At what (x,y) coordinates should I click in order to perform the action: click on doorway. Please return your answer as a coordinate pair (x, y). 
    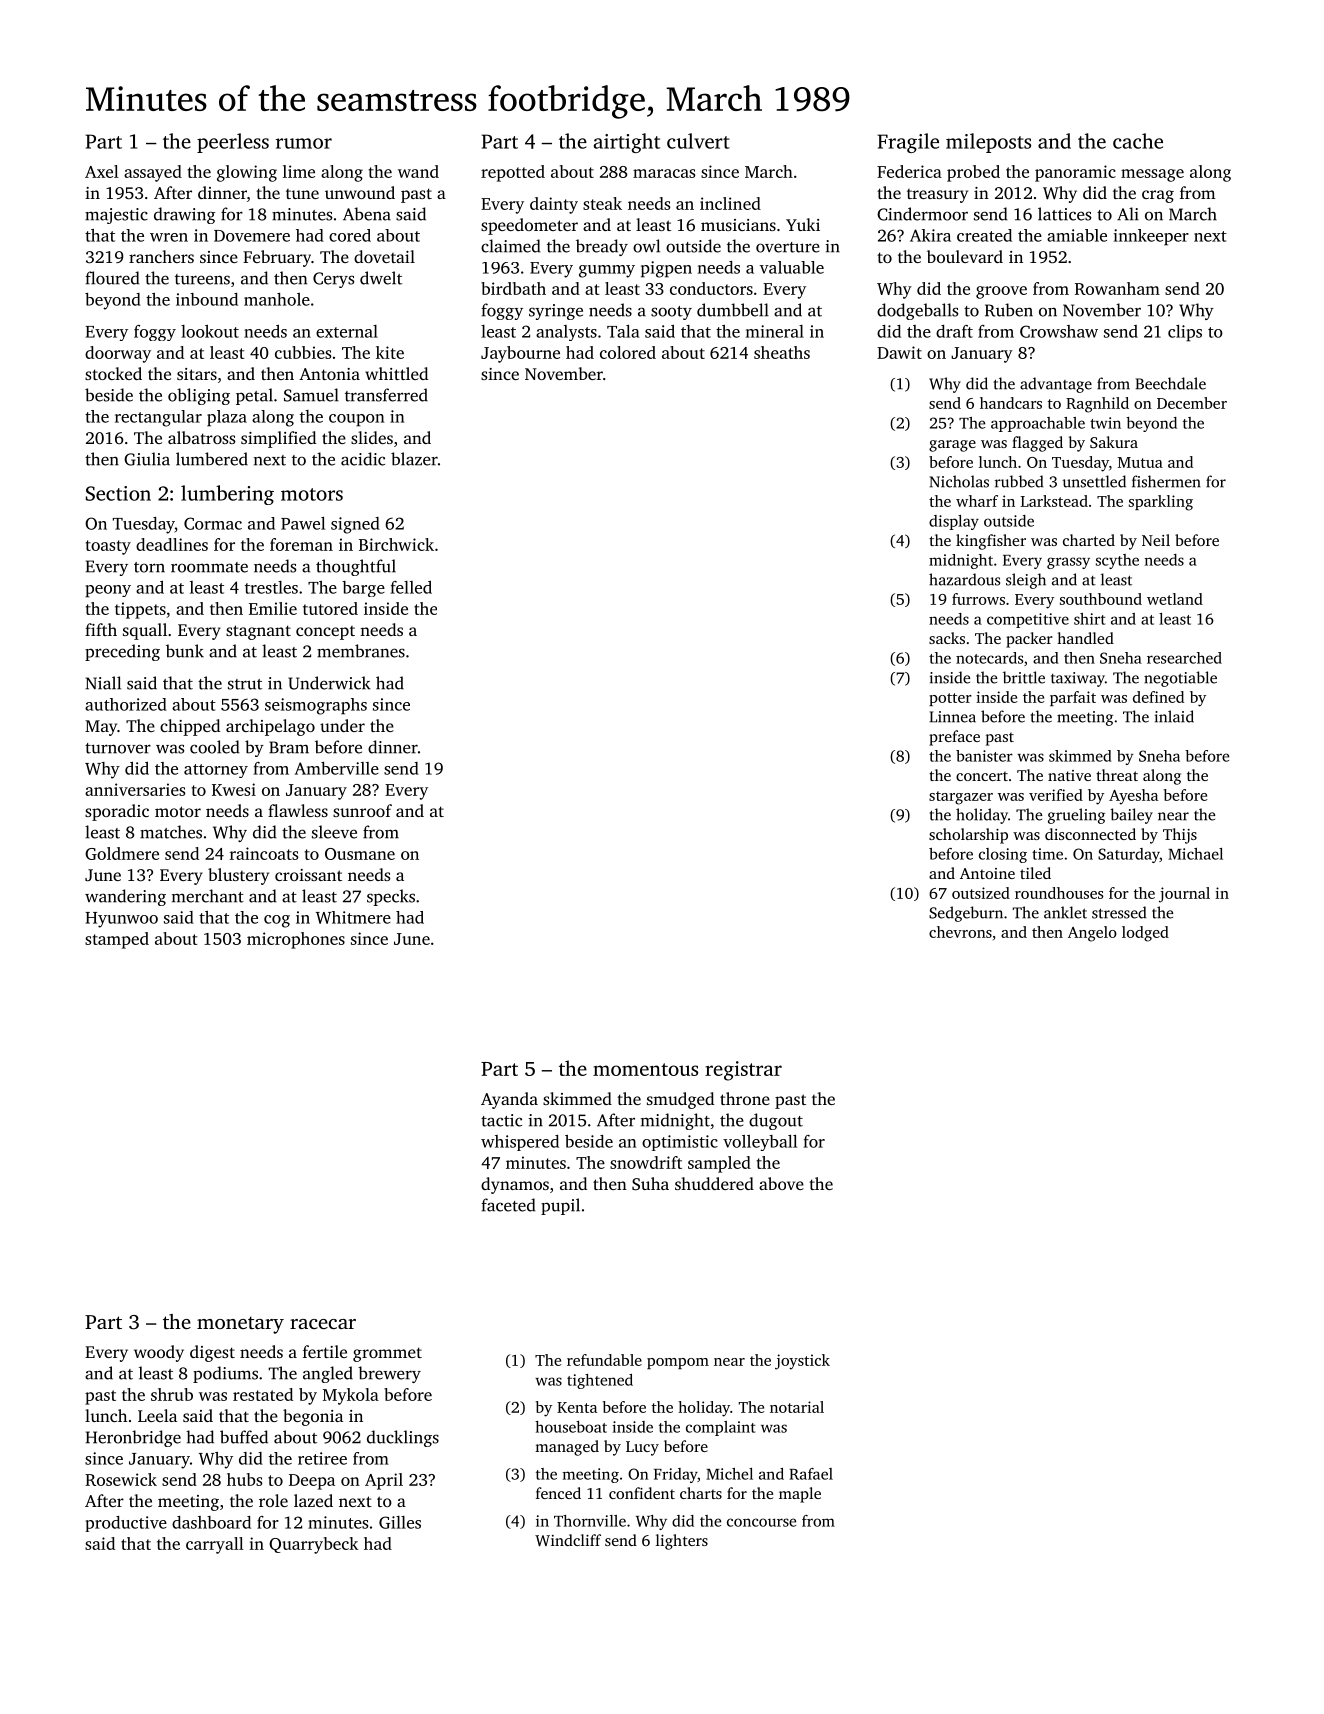
    Looking at the image, I should click on (118, 354).
